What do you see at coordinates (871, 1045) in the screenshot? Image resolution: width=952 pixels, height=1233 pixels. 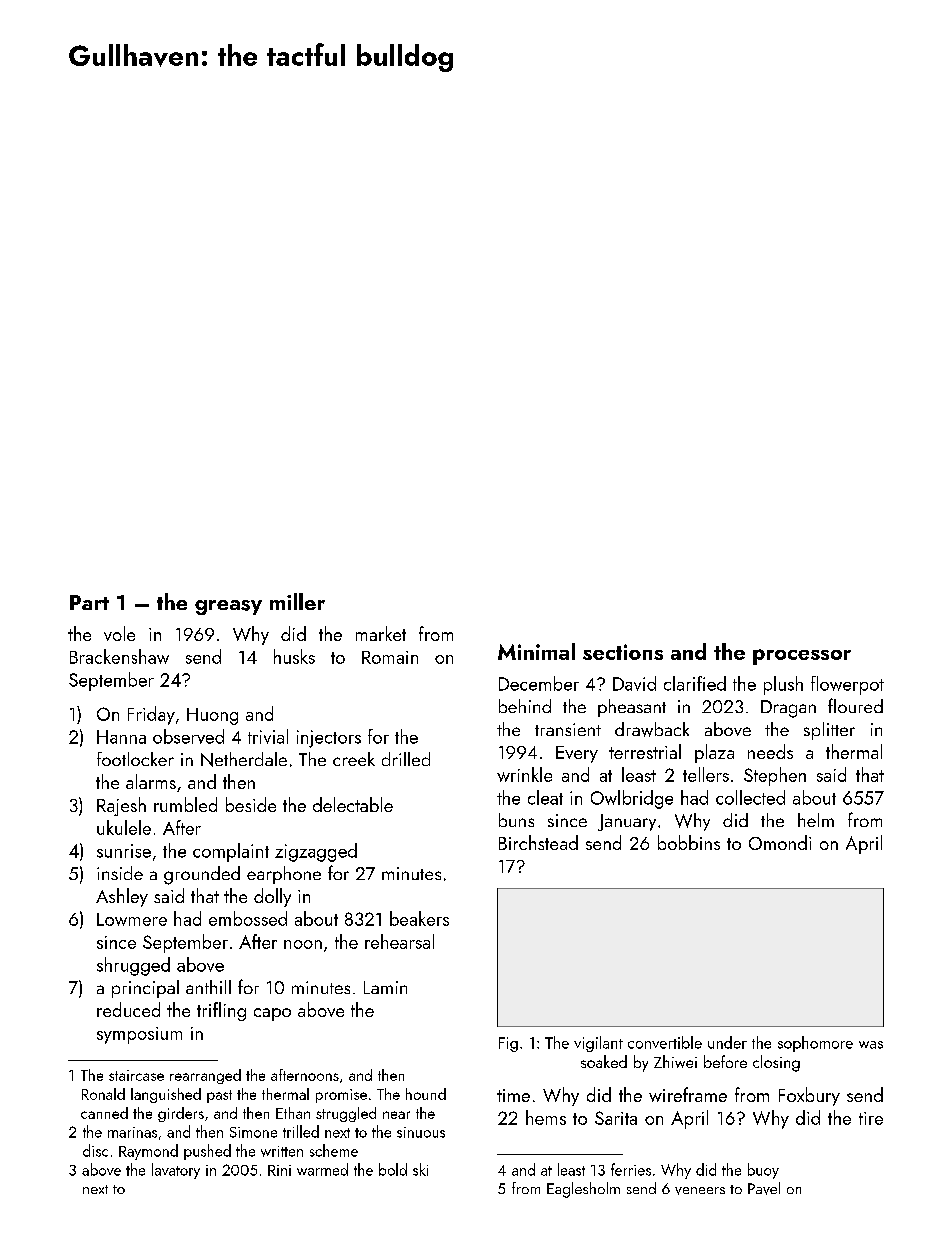 I see `was` at bounding box center [871, 1045].
